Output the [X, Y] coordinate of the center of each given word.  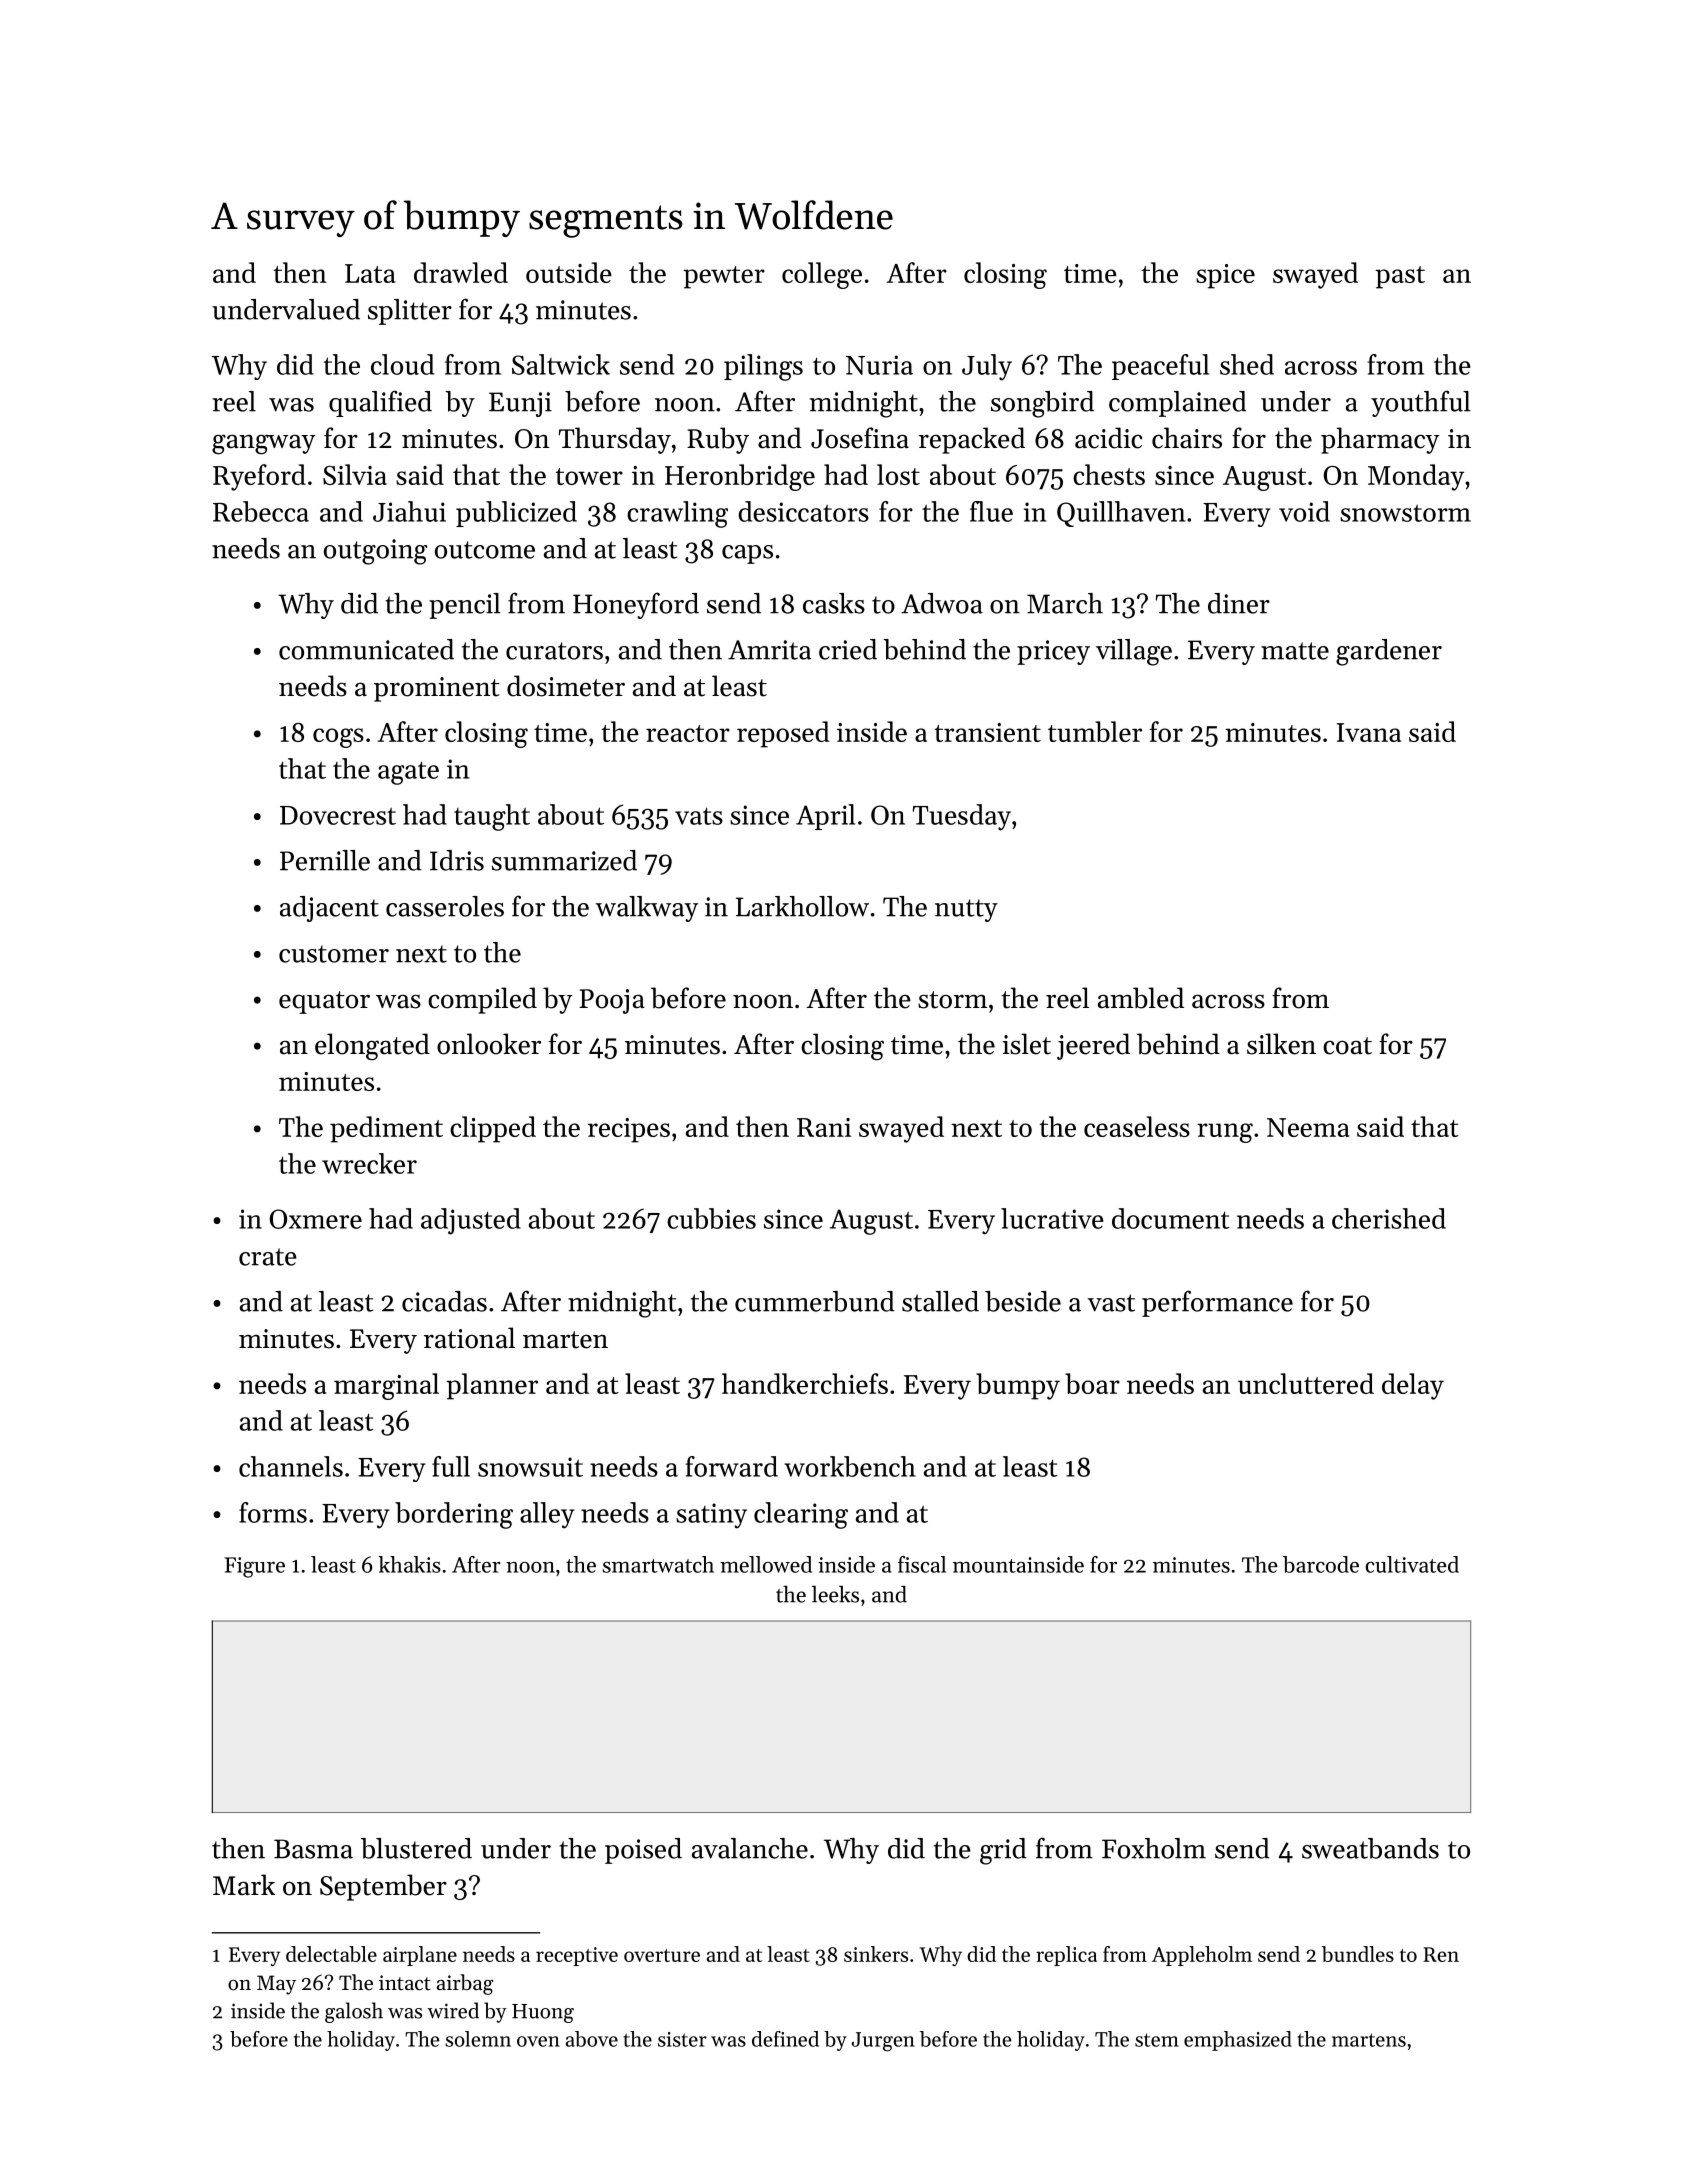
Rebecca [261, 511]
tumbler [1095, 731]
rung [1225, 1133]
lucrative [1052, 1218]
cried [848, 649]
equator [324, 1002]
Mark [244, 1885]
